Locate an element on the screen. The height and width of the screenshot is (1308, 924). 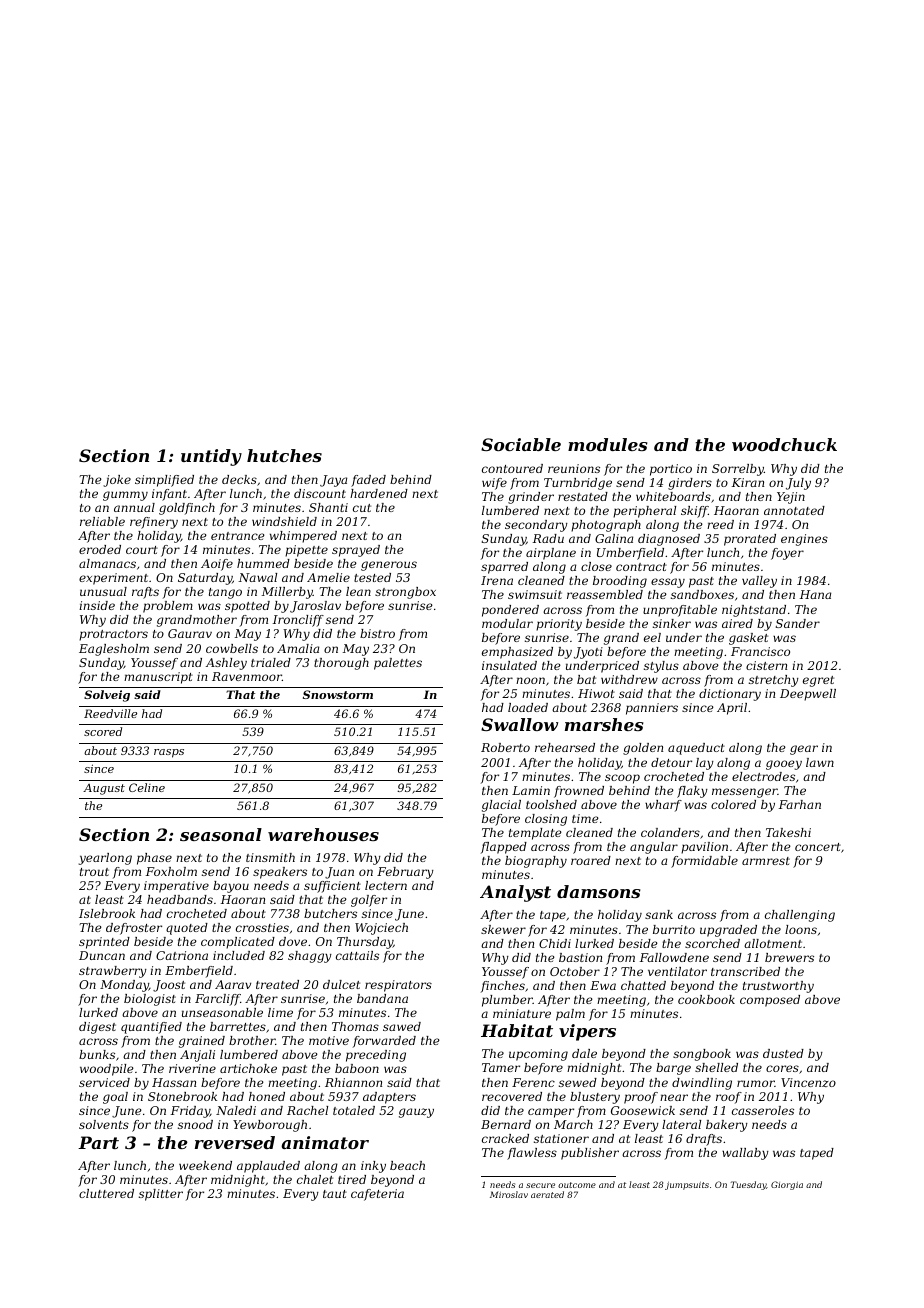
joke is located at coordinates (117, 481).
